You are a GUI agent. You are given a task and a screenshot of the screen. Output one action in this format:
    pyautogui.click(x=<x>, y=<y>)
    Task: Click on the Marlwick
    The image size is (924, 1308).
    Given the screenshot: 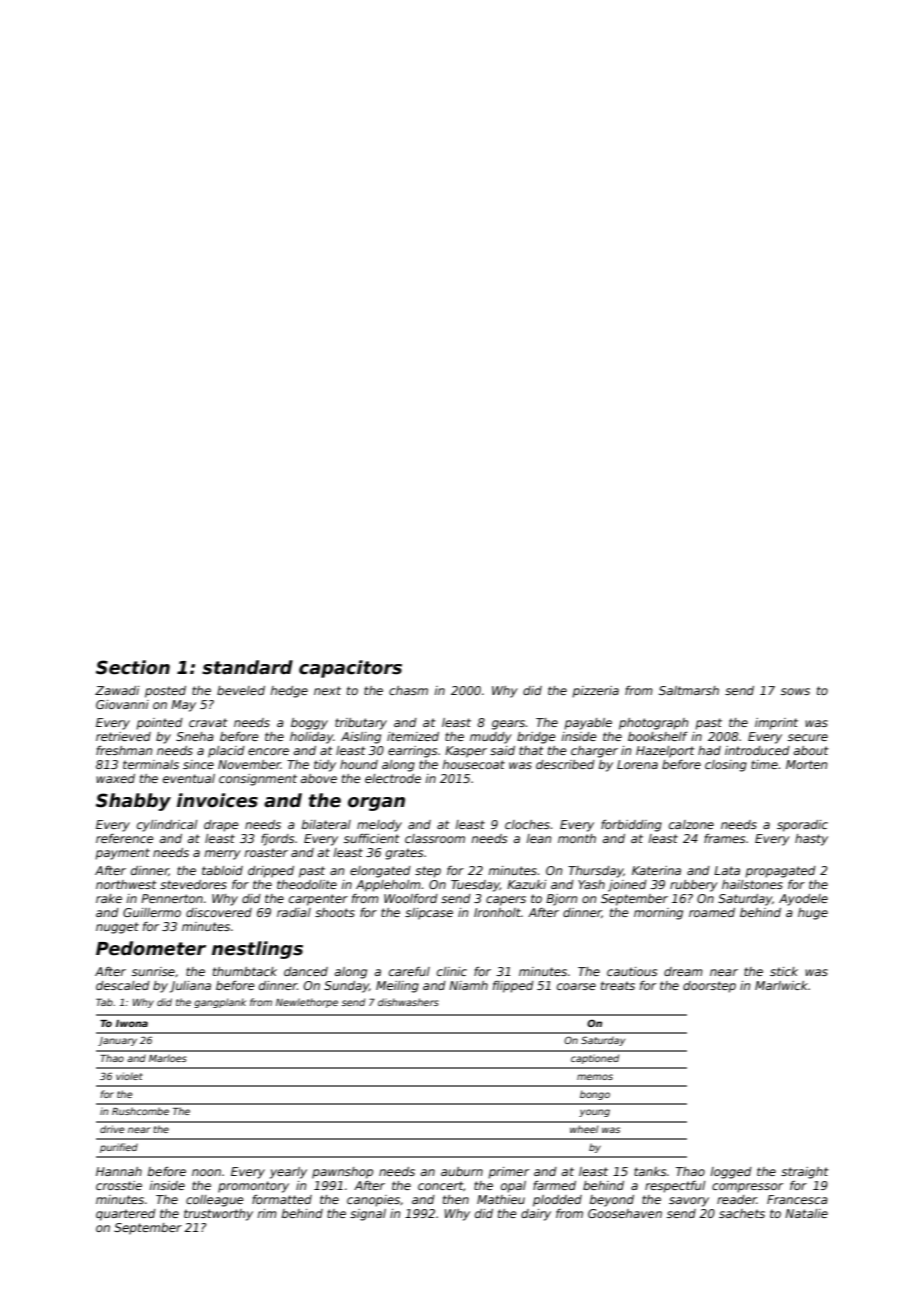 What is the action you would take?
    pyautogui.click(x=781, y=985)
